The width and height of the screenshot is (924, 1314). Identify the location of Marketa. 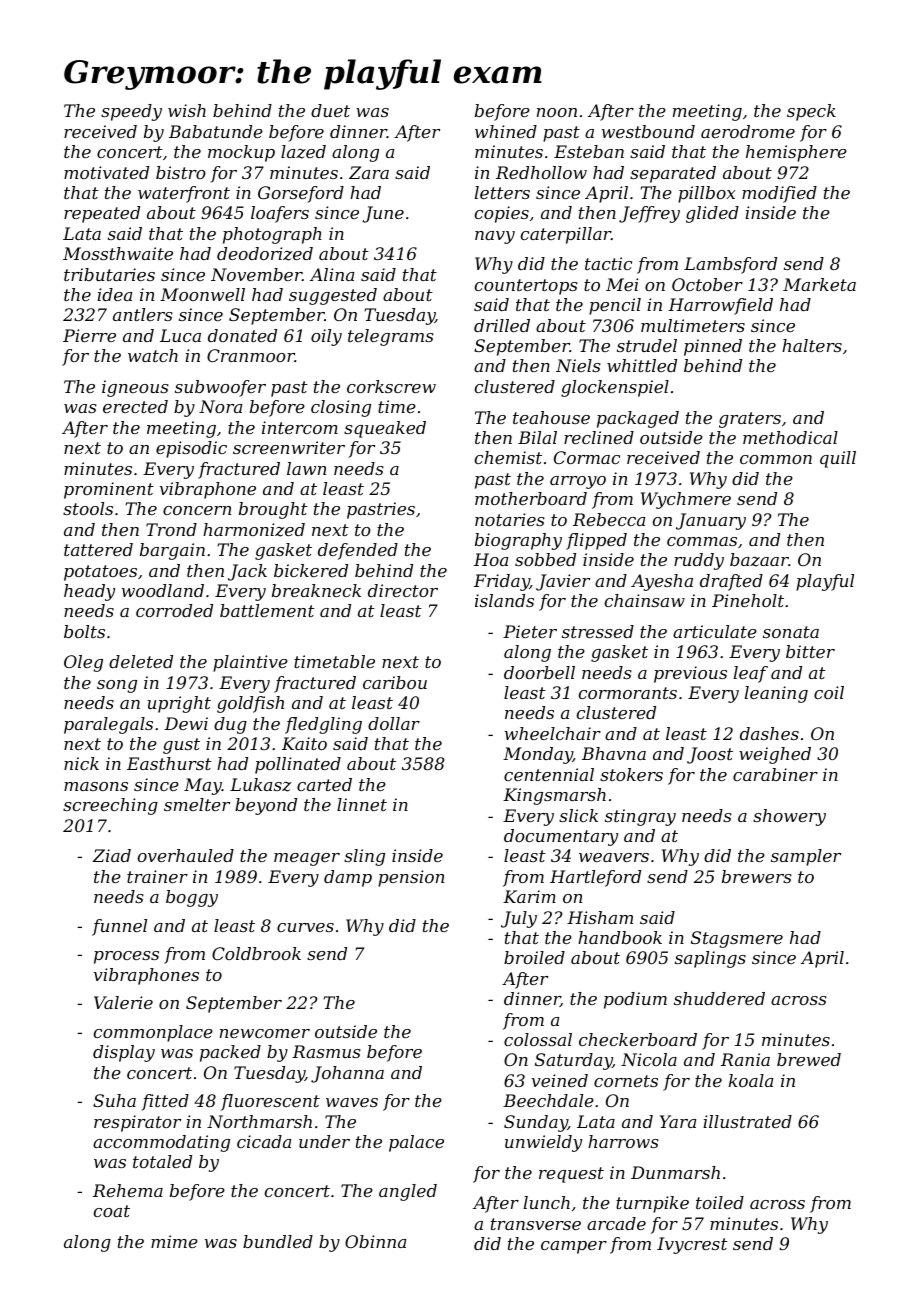
(819, 284).
